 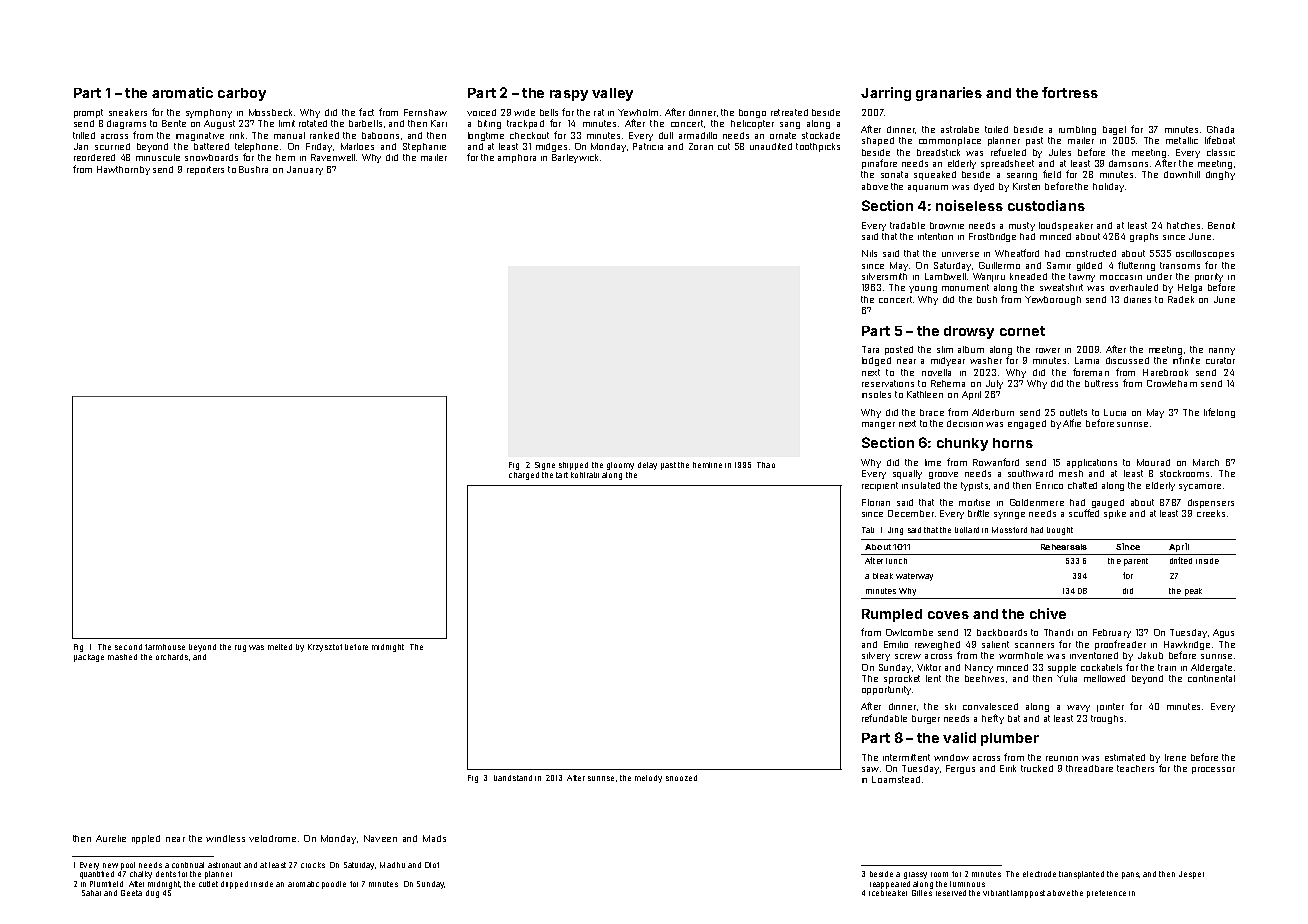 I want to click on fortress, so click(x=1070, y=92).
